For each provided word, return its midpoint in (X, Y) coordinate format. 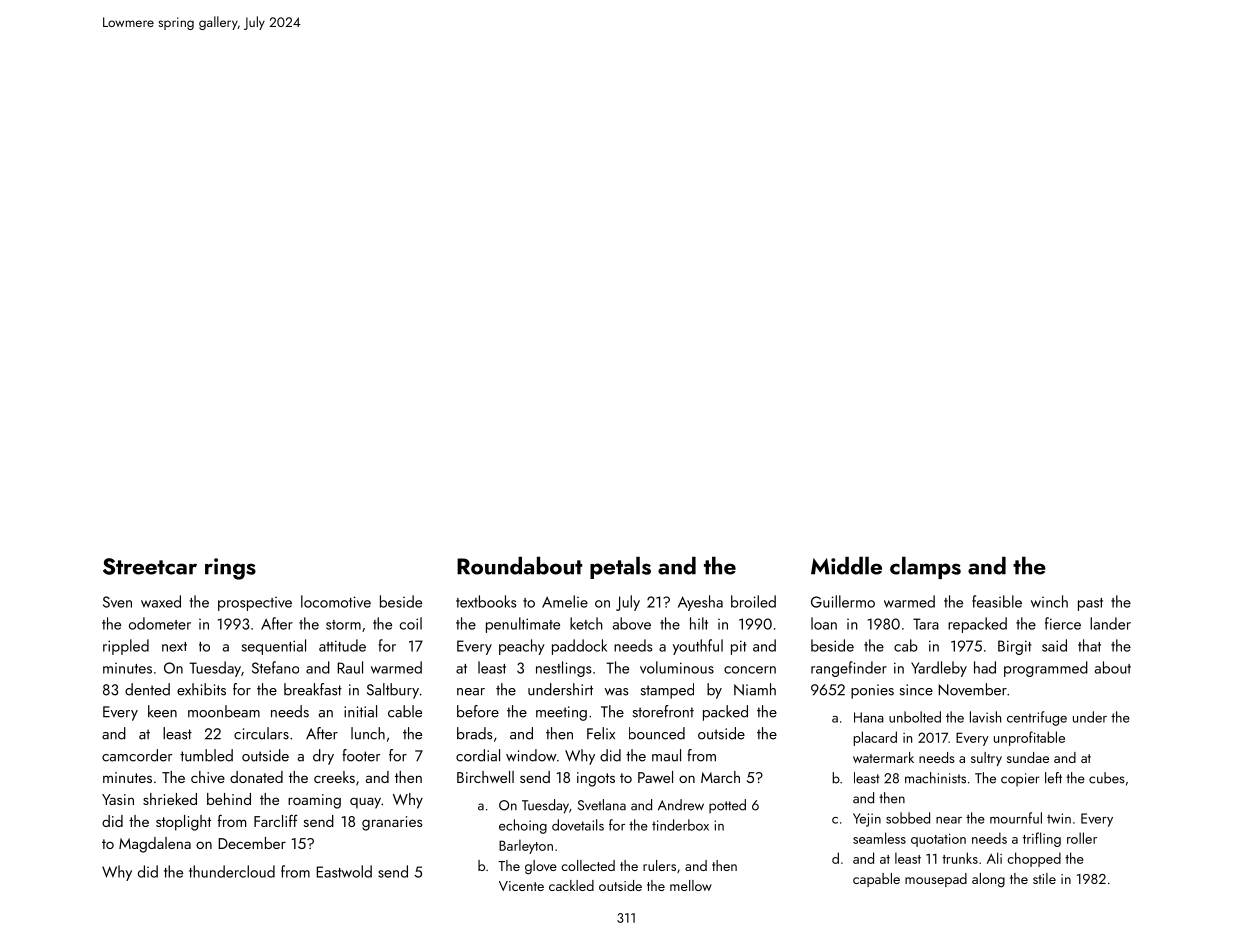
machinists (935, 778)
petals (620, 568)
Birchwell (485, 777)
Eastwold (344, 871)
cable (405, 711)
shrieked (170, 799)
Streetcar (150, 566)
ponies (872, 691)
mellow (691, 885)
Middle (846, 566)
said (1054, 645)
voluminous (677, 667)
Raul (350, 667)
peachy (522, 647)
